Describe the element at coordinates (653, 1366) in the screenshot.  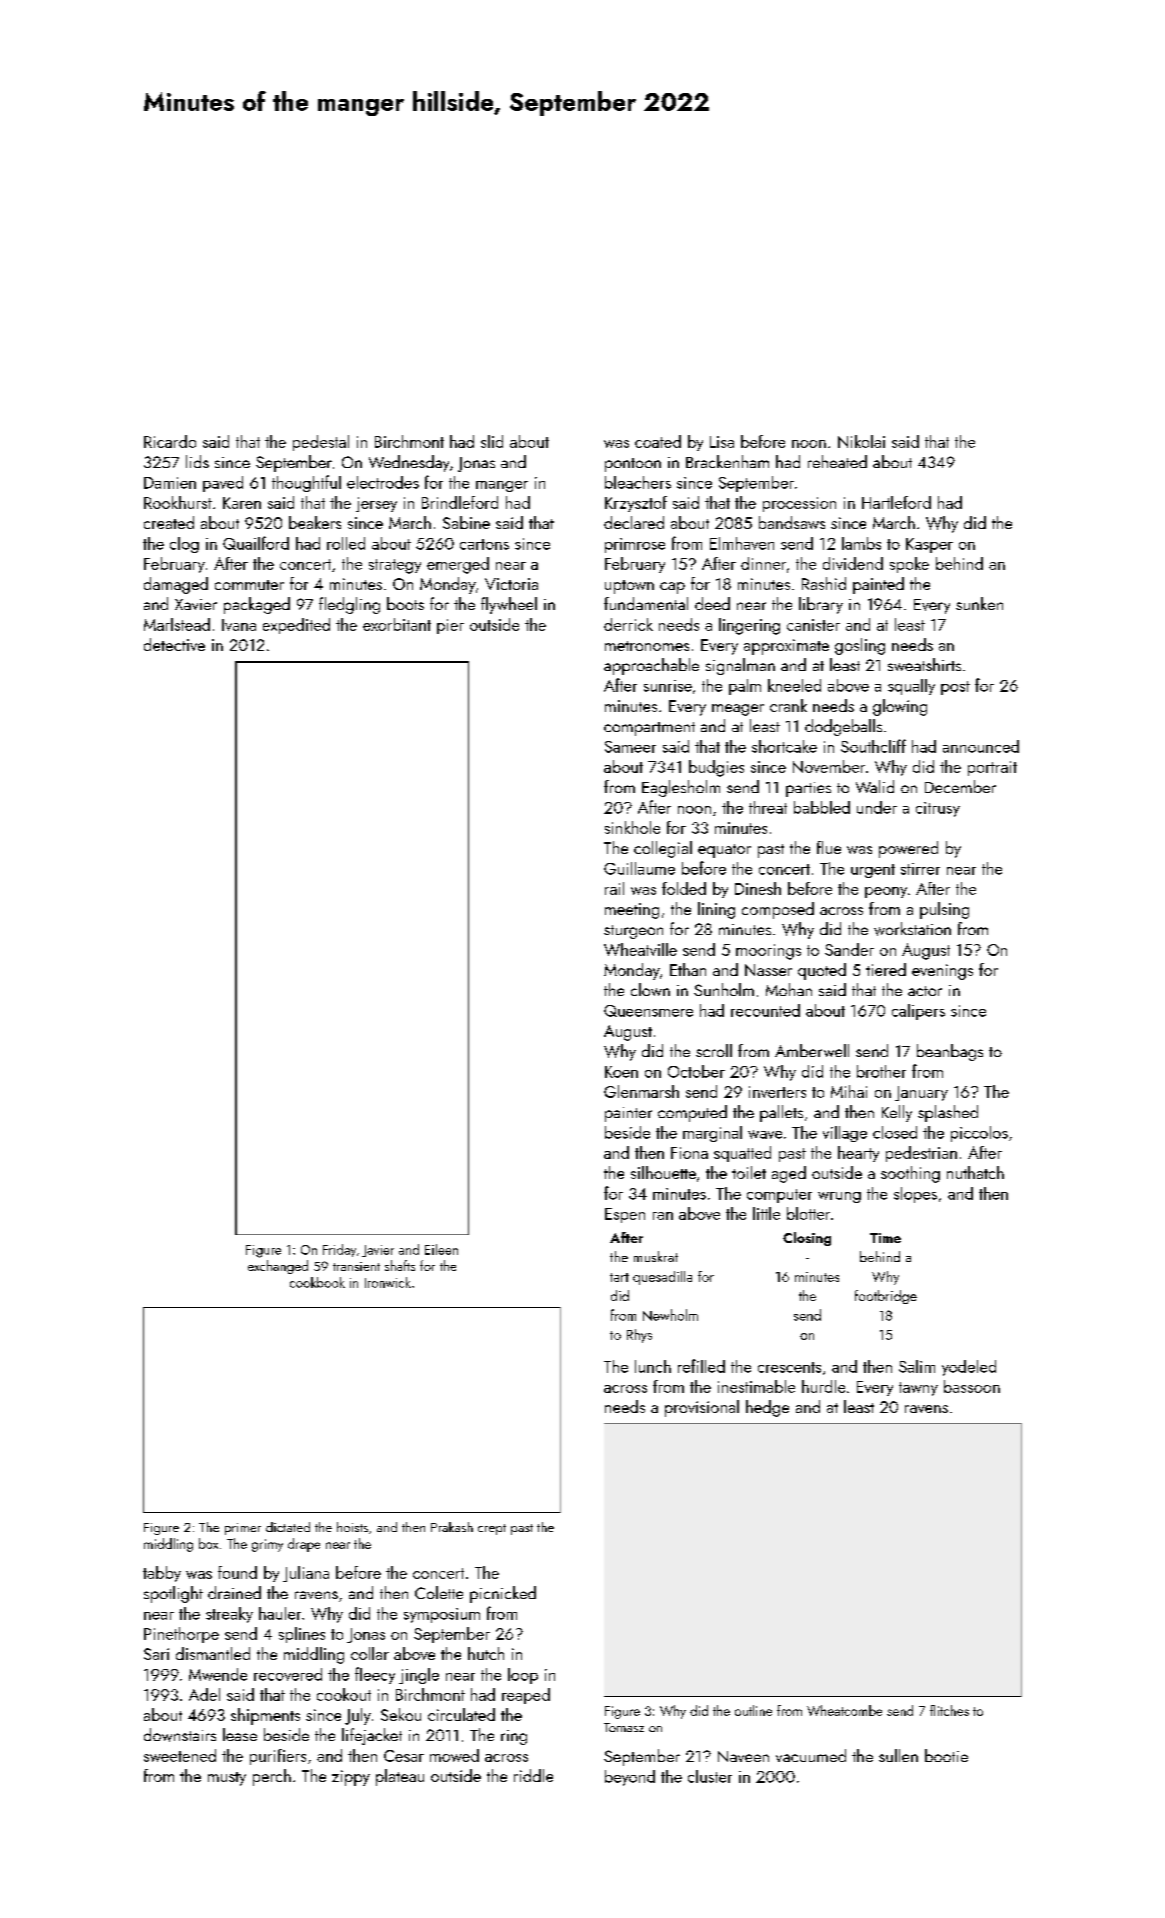
I see `lunch` at that location.
